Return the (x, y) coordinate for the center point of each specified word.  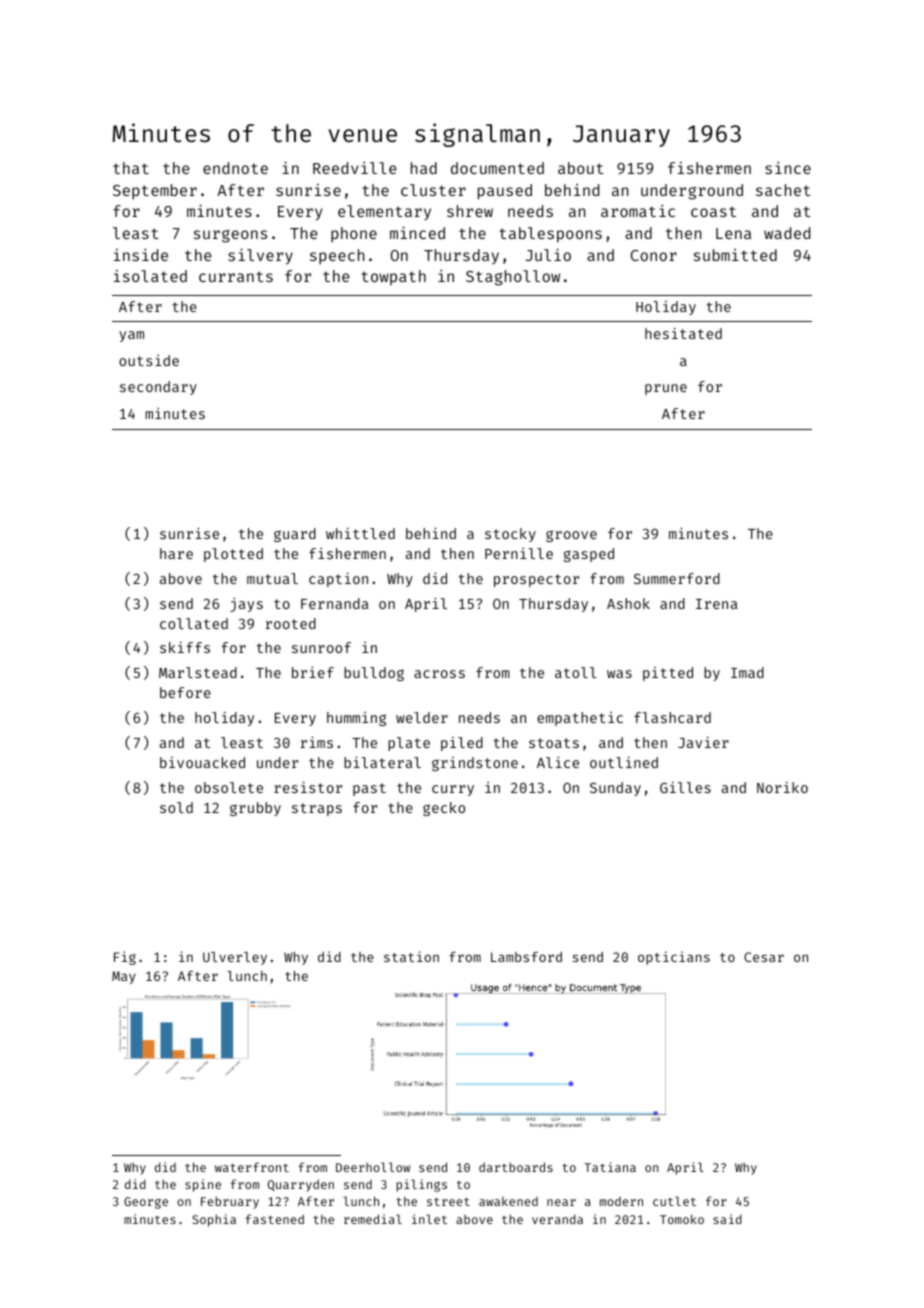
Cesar (764, 957)
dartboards (516, 1167)
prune (666, 389)
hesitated (683, 333)
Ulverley (235, 958)
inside (141, 255)
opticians (674, 958)
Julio (548, 254)
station (411, 956)
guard (295, 535)
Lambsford (526, 957)
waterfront (252, 1167)
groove (571, 536)
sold (176, 807)
